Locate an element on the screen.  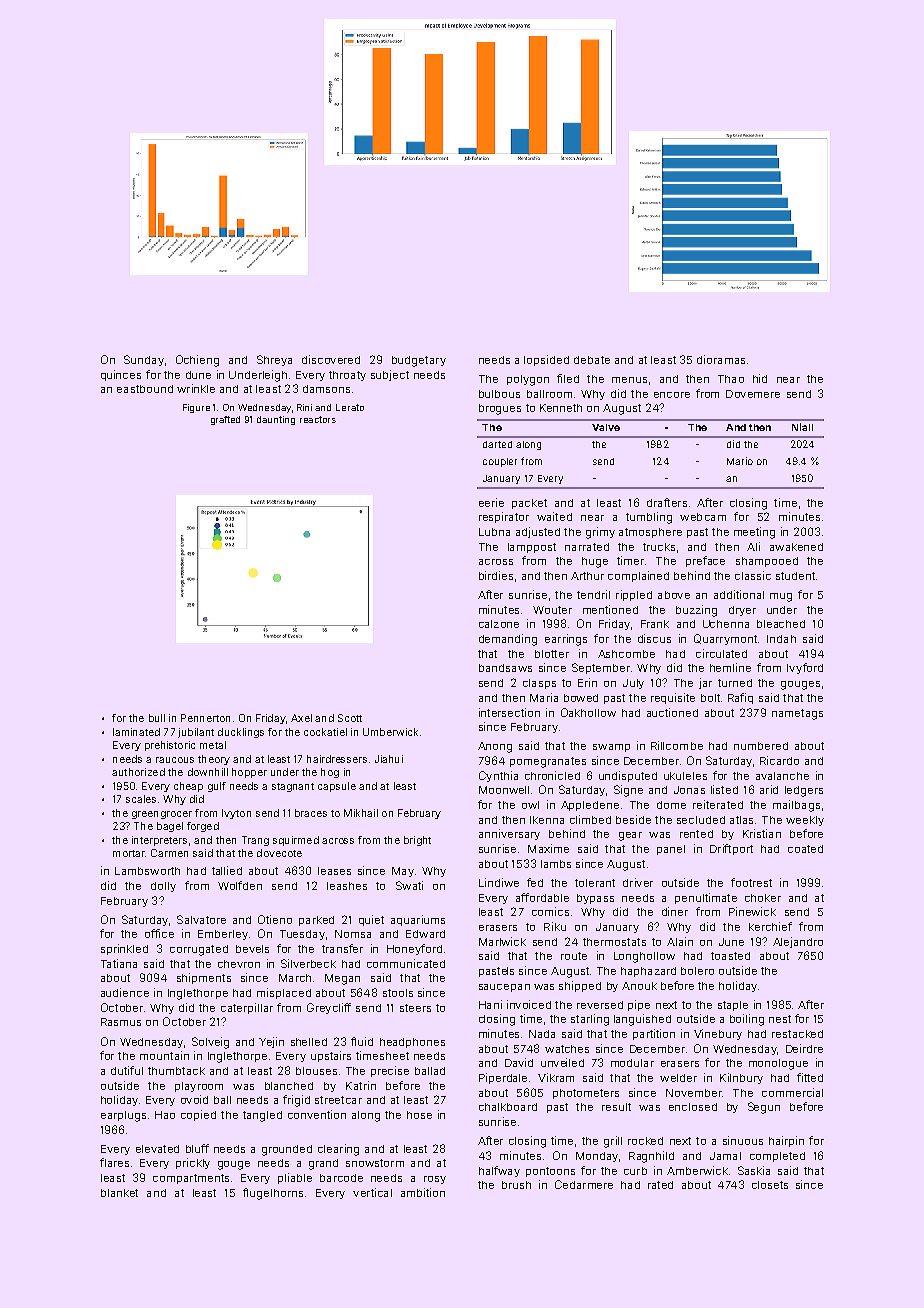
atlas is located at coordinates (741, 820).
